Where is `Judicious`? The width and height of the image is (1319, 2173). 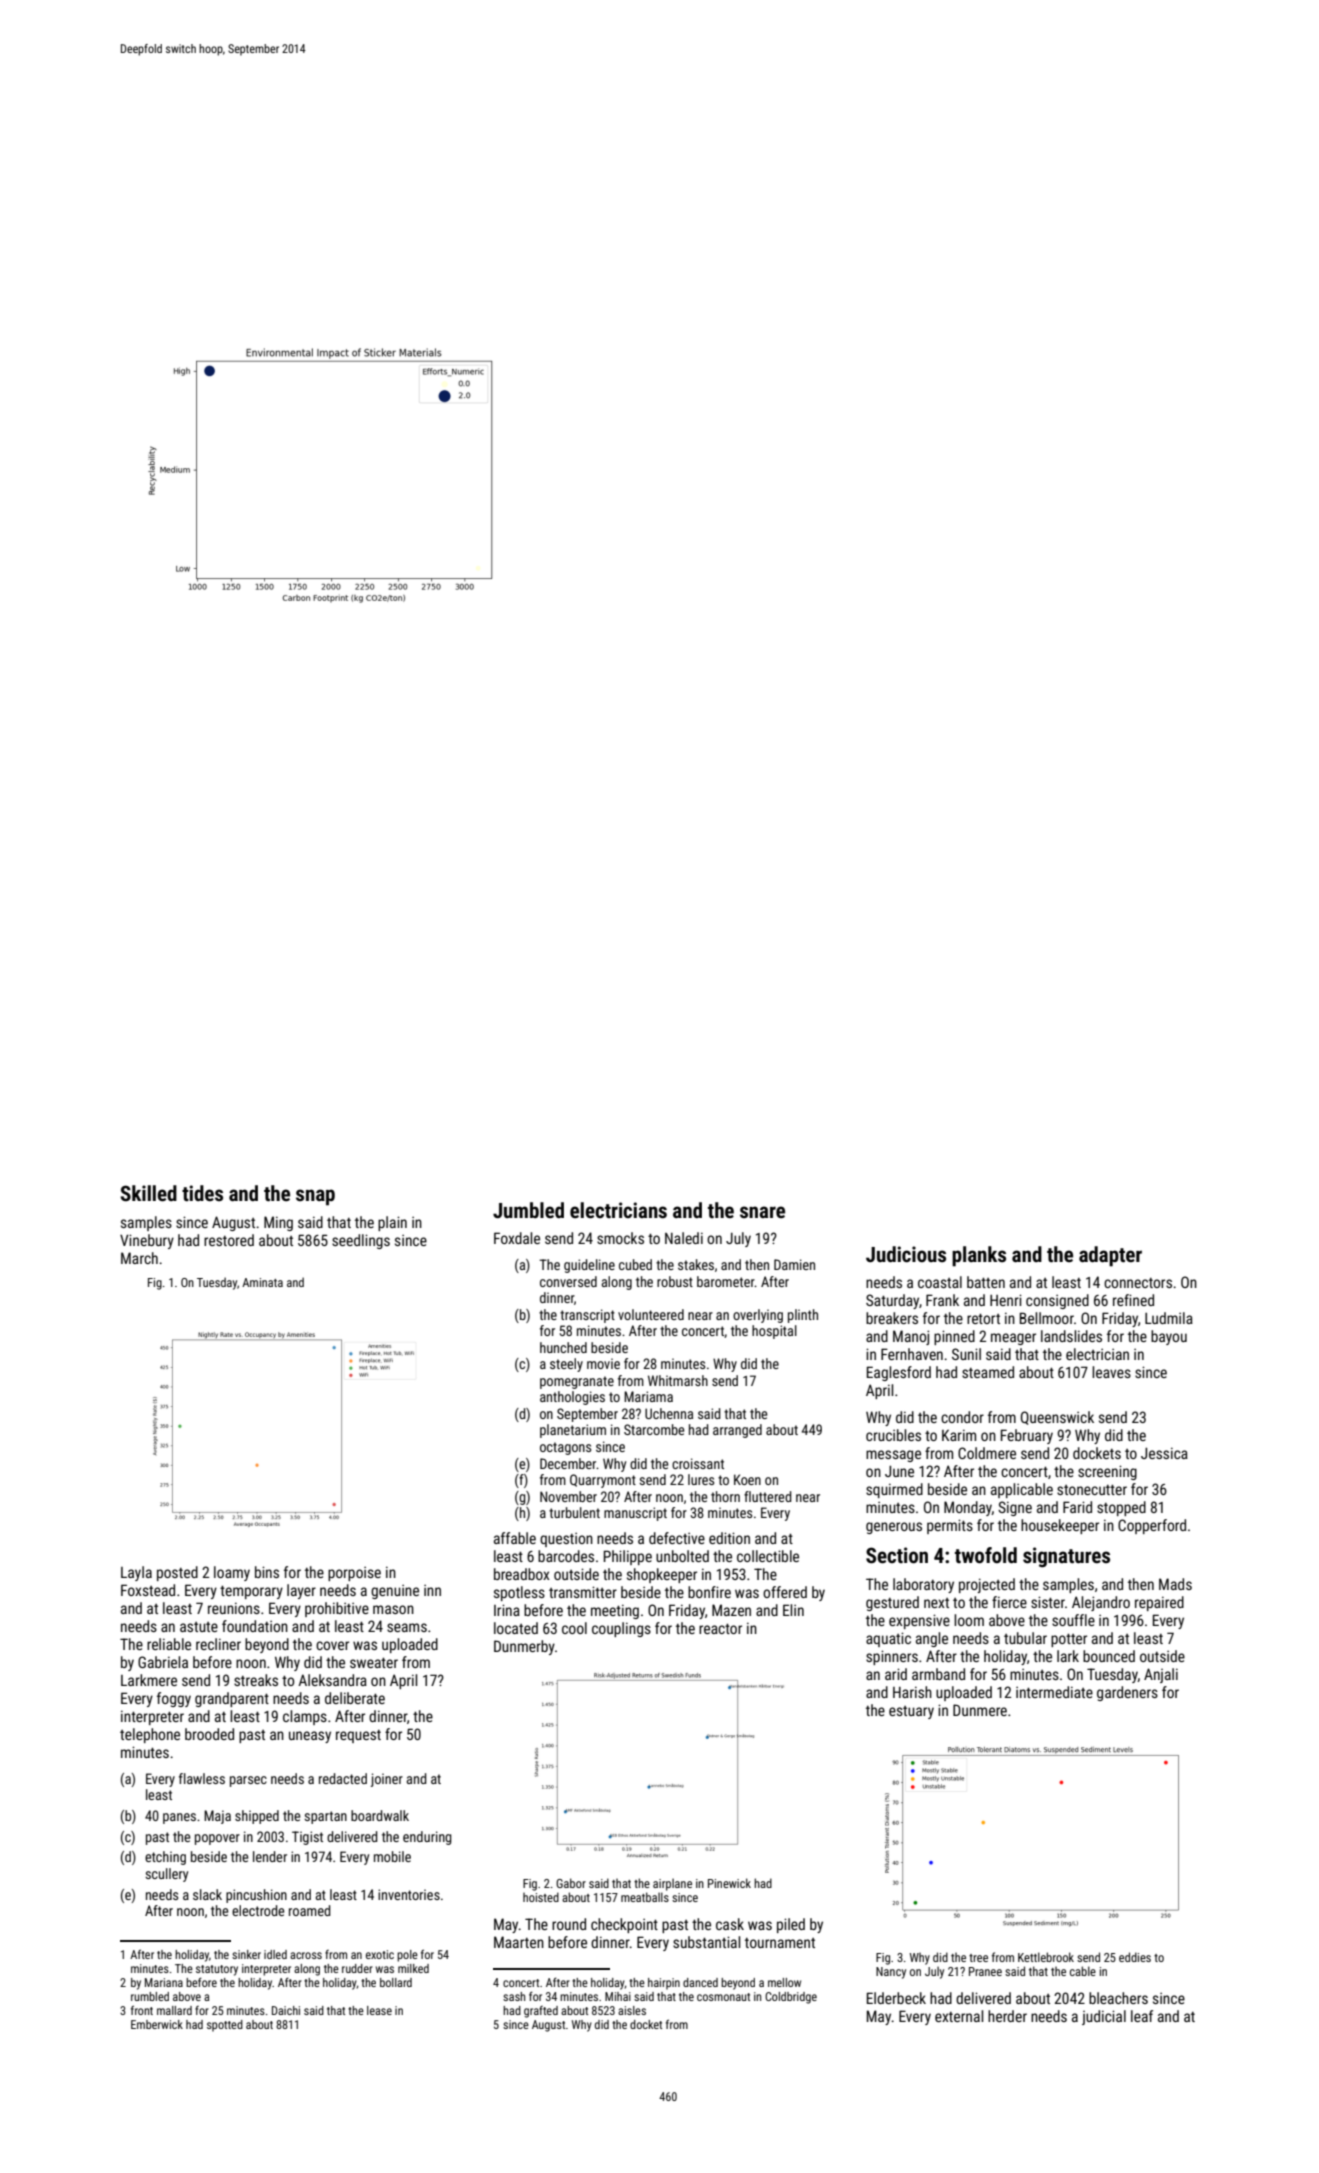
Judicious is located at coordinates (906, 1254).
